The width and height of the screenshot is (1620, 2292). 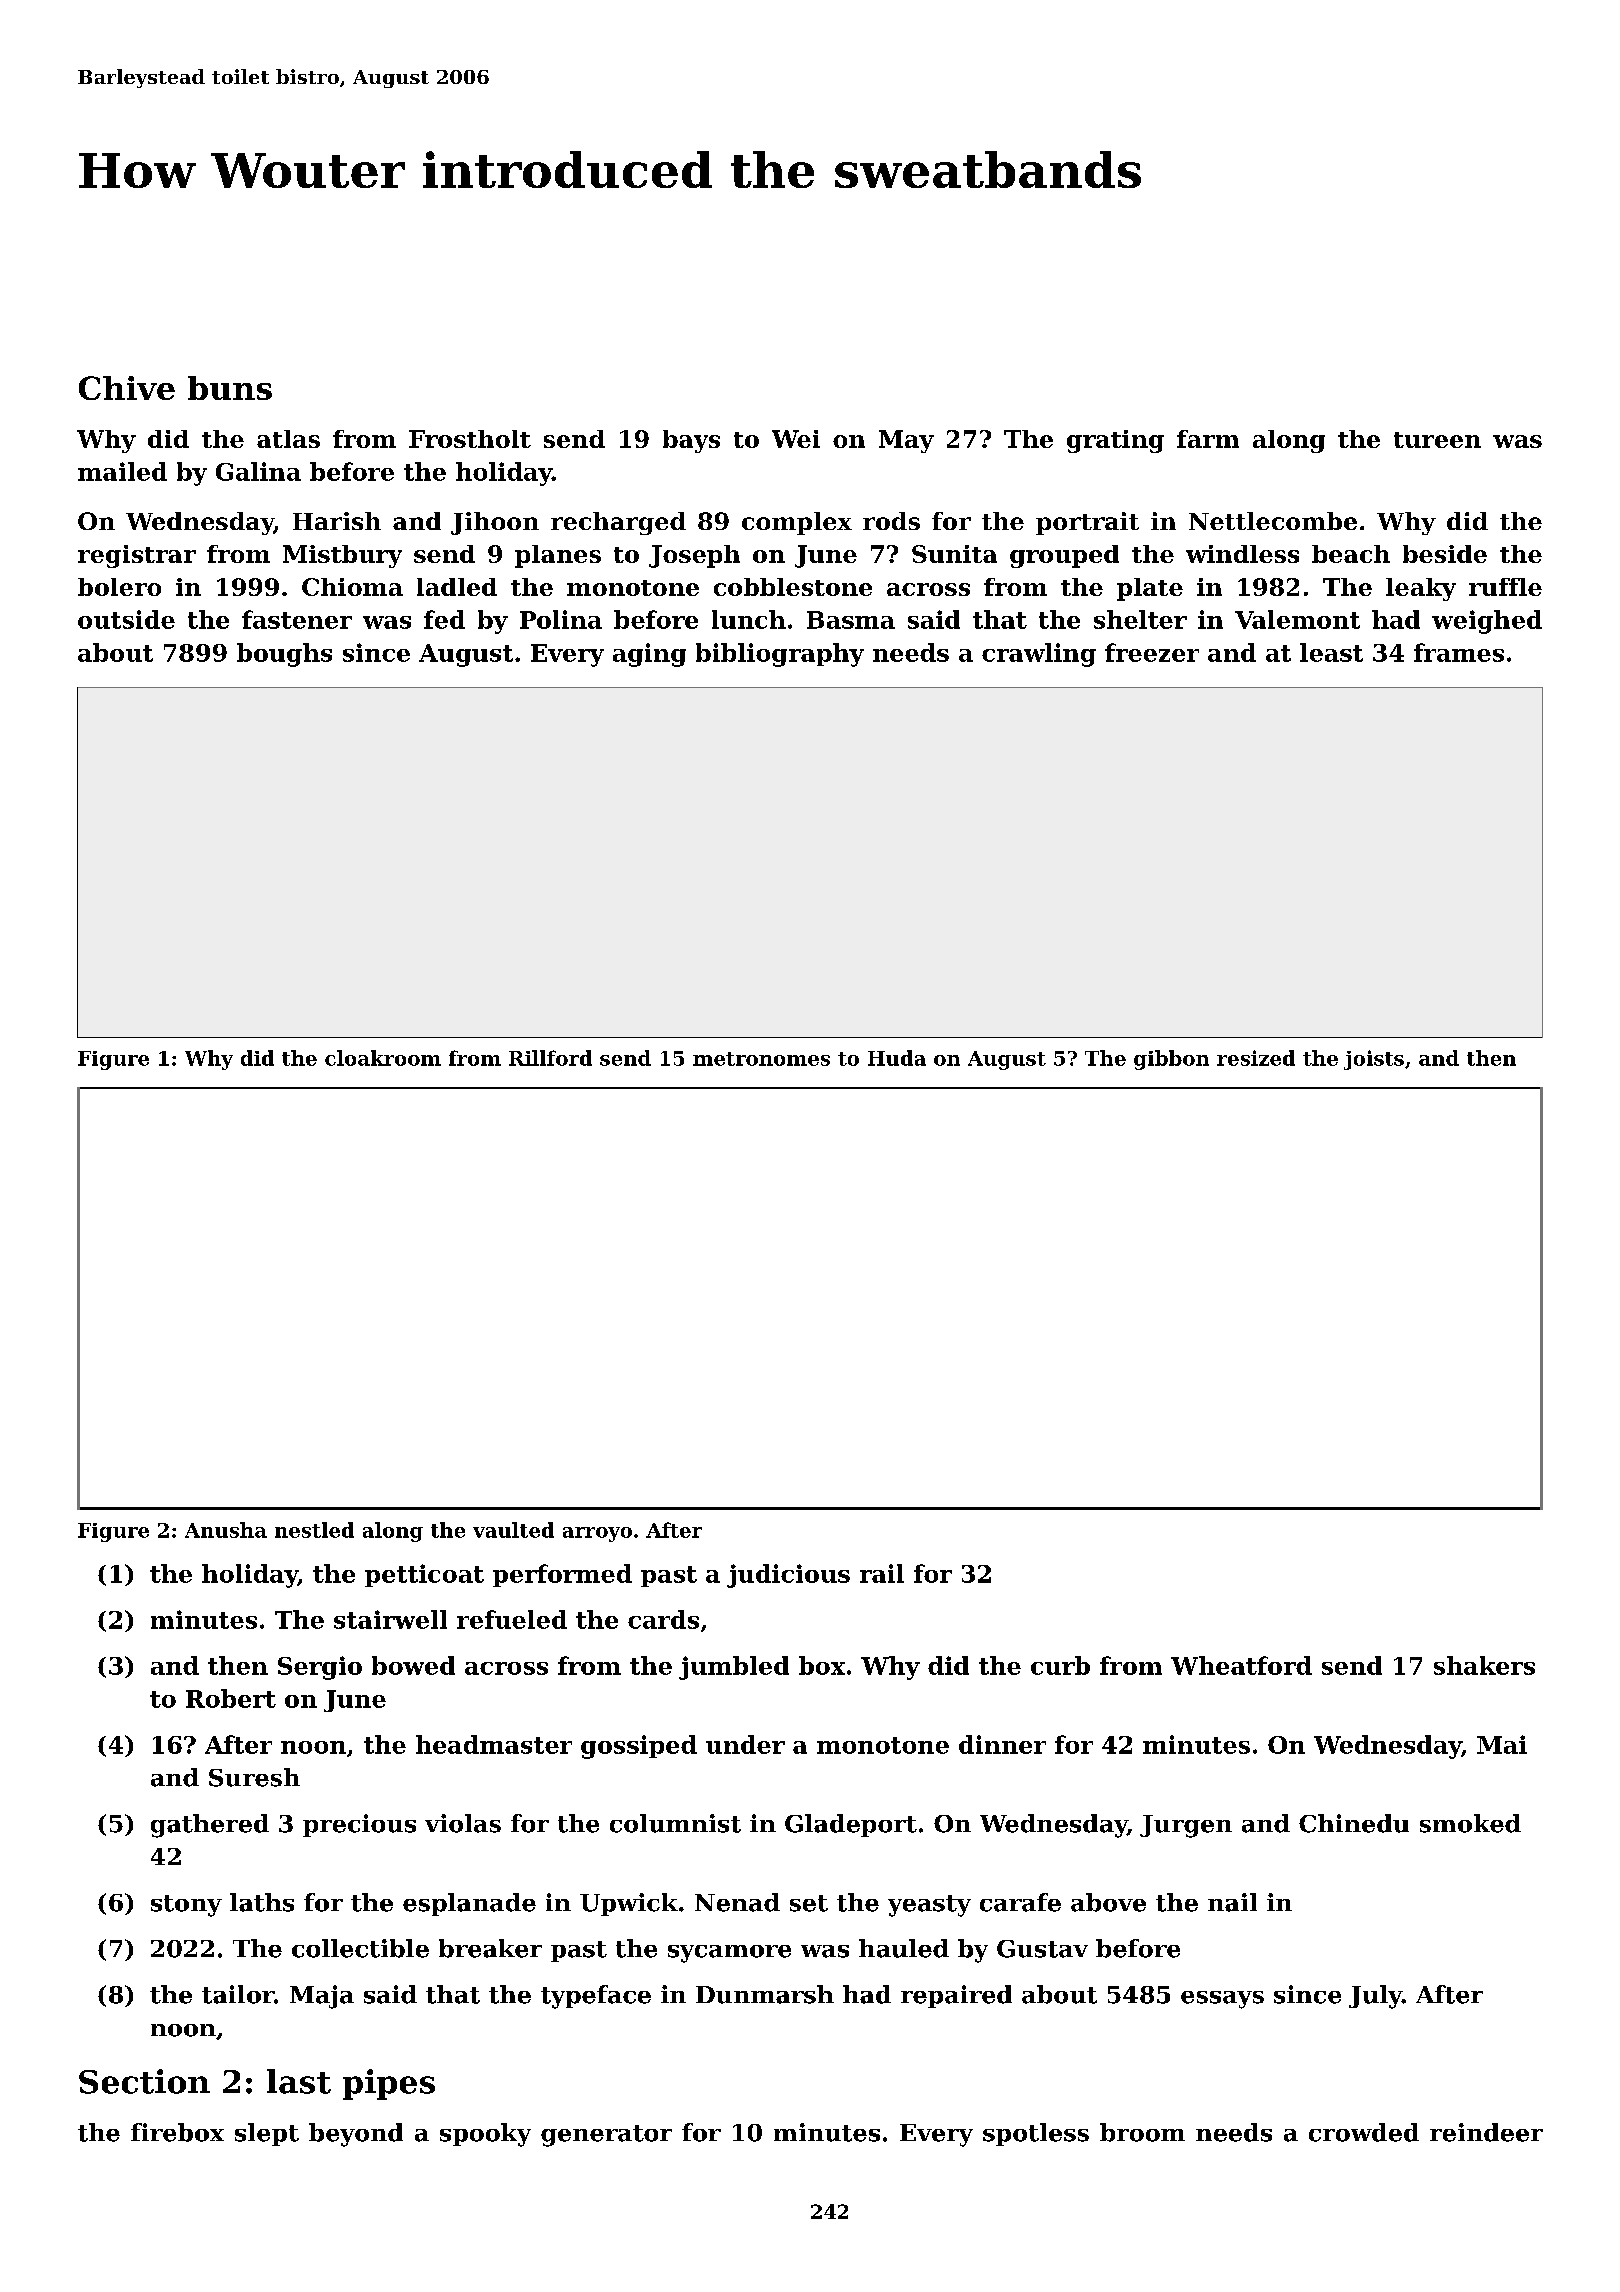 I want to click on Wheatford, so click(x=1241, y=1665).
